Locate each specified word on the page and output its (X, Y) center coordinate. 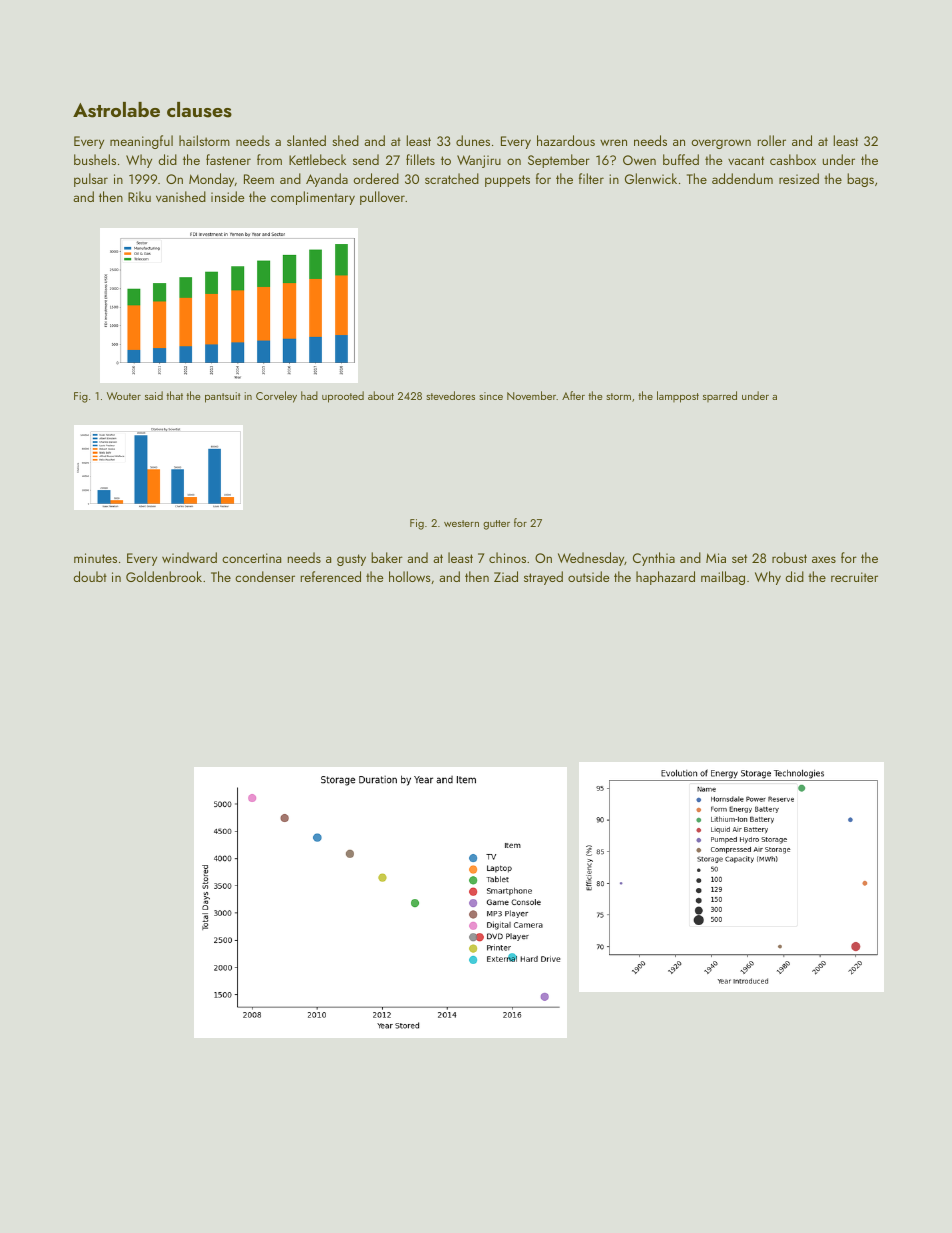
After (573, 395)
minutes (95, 558)
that (174, 395)
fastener (228, 159)
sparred (720, 396)
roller (772, 140)
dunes (473, 140)
